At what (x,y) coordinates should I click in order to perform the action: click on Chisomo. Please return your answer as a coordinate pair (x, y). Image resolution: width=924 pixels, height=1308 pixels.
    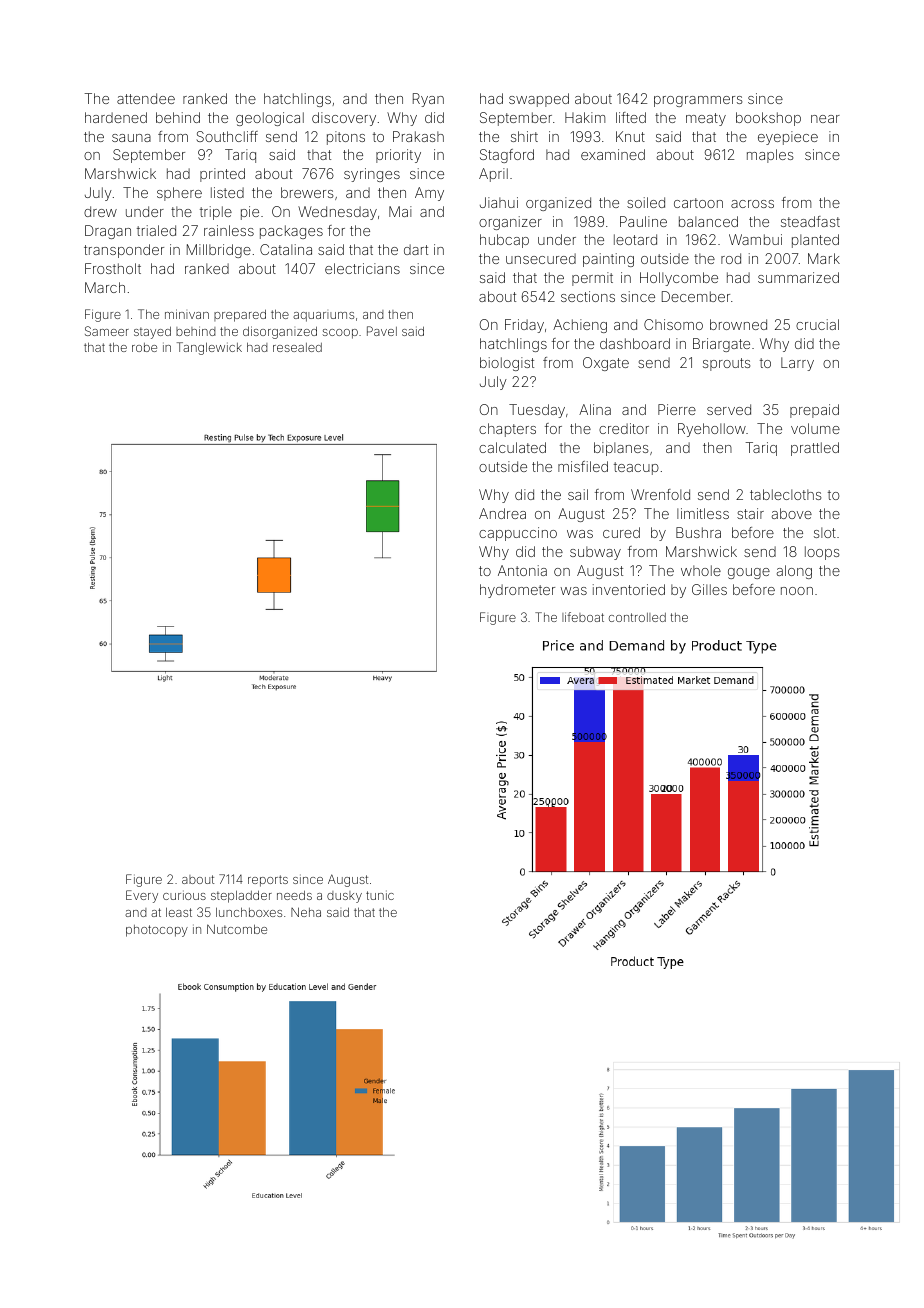
    Looking at the image, I should click on (673, 324).
